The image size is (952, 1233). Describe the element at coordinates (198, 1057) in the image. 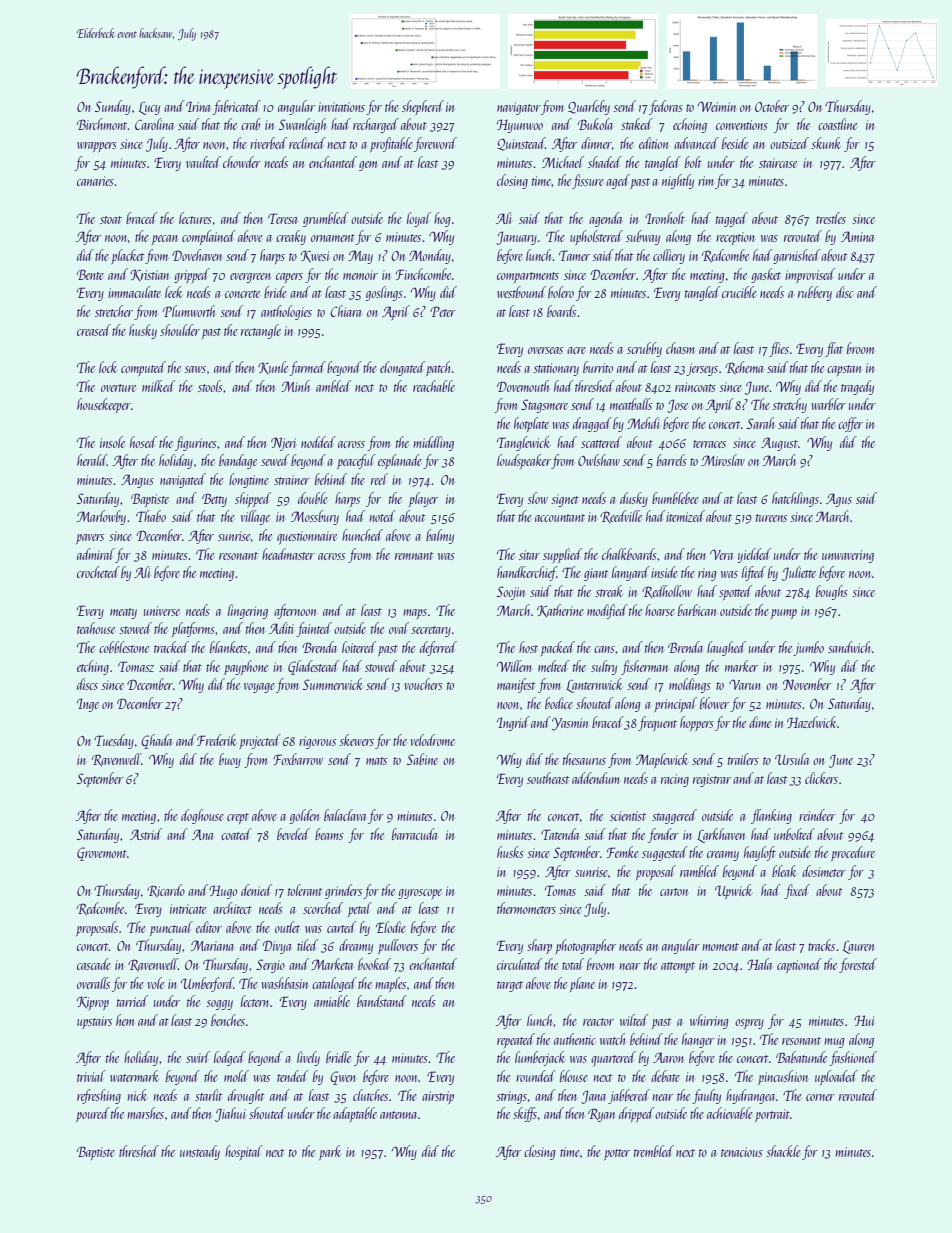

I see `swirl` at that location.
